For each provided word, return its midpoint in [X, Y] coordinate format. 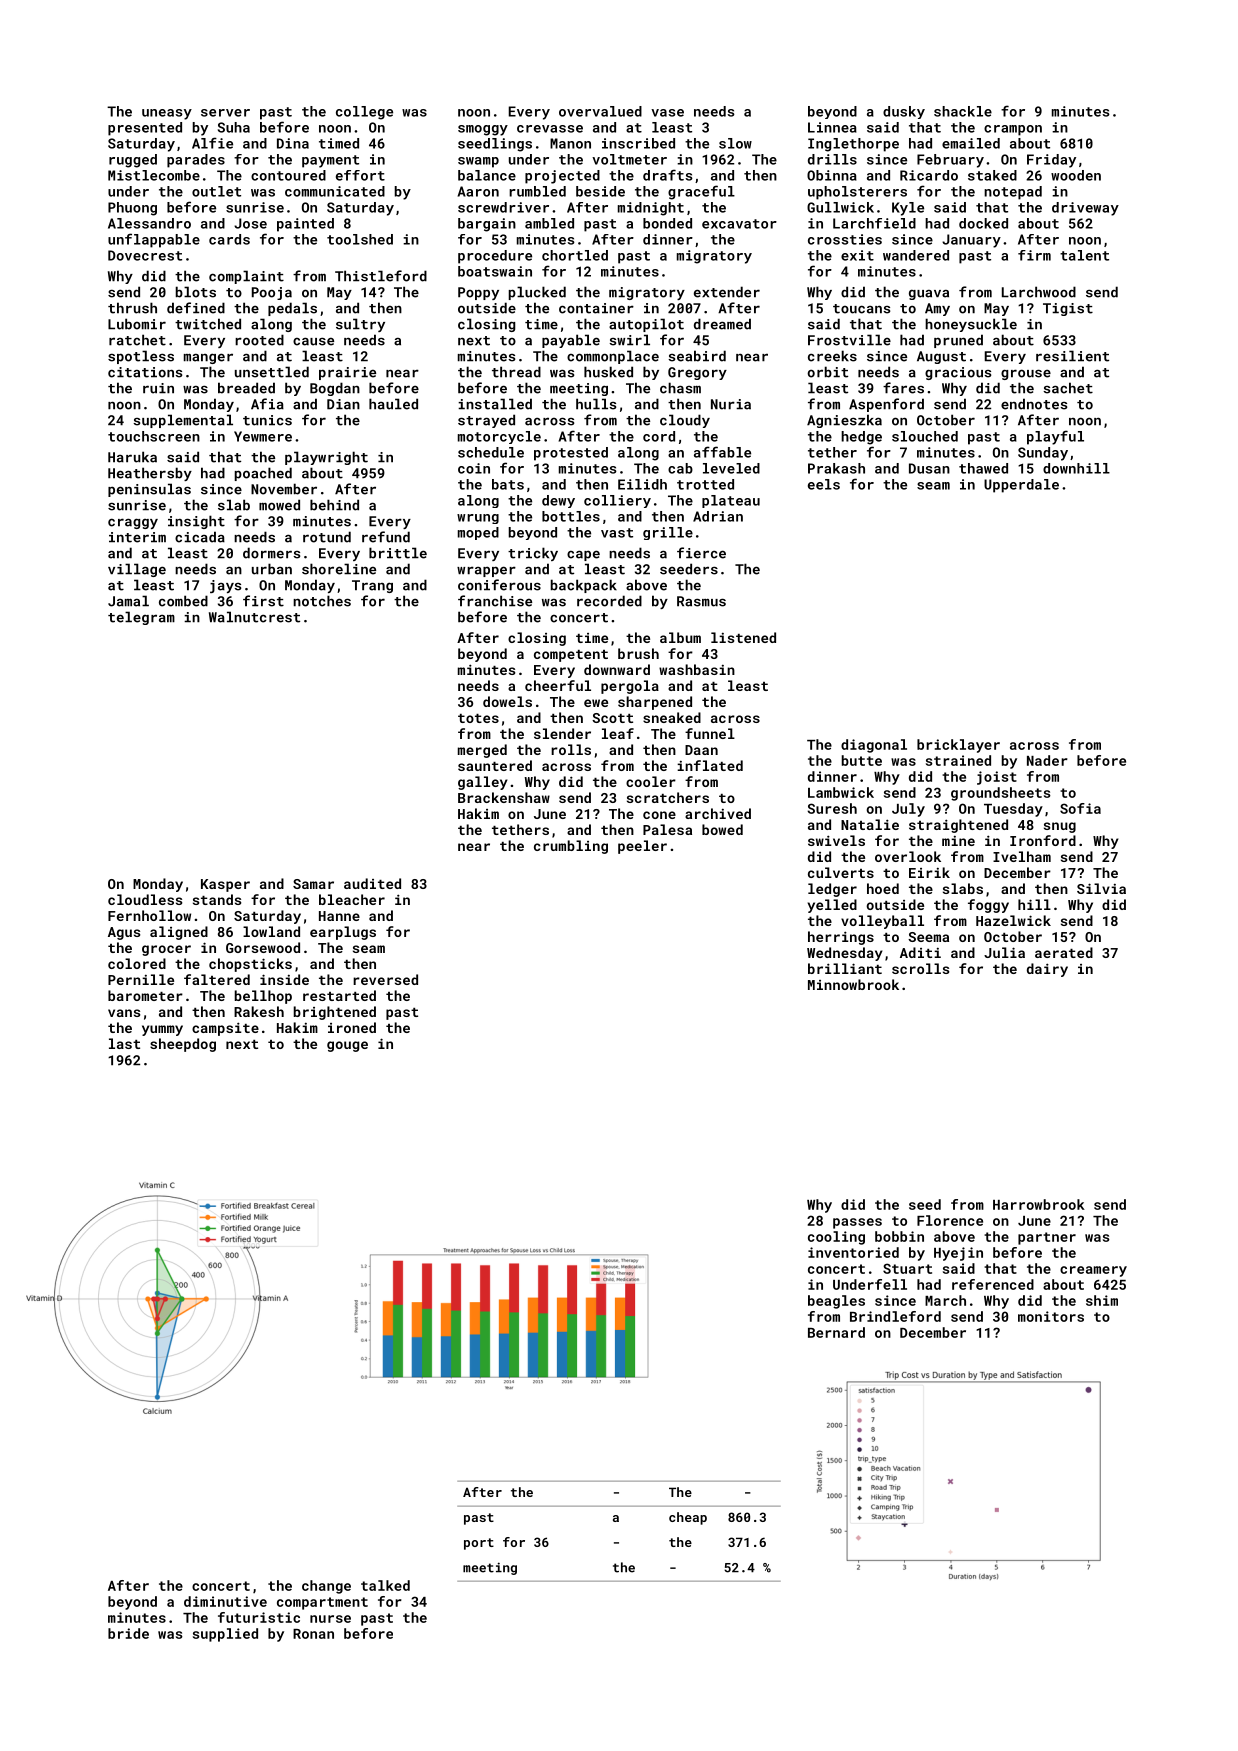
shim [1102, 1300]
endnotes [1034, 404]
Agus [124, 933]
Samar [313, 884]
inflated [710, 765]
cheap [688, 1518]
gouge [347, 1046]
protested [571, 454]
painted [305, 225]
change [326, 1587]
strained [958, 760]
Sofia [1080, 808]
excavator [739, 224]
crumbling [571, 847]
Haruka [132, 457]
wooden [1076, 175]
